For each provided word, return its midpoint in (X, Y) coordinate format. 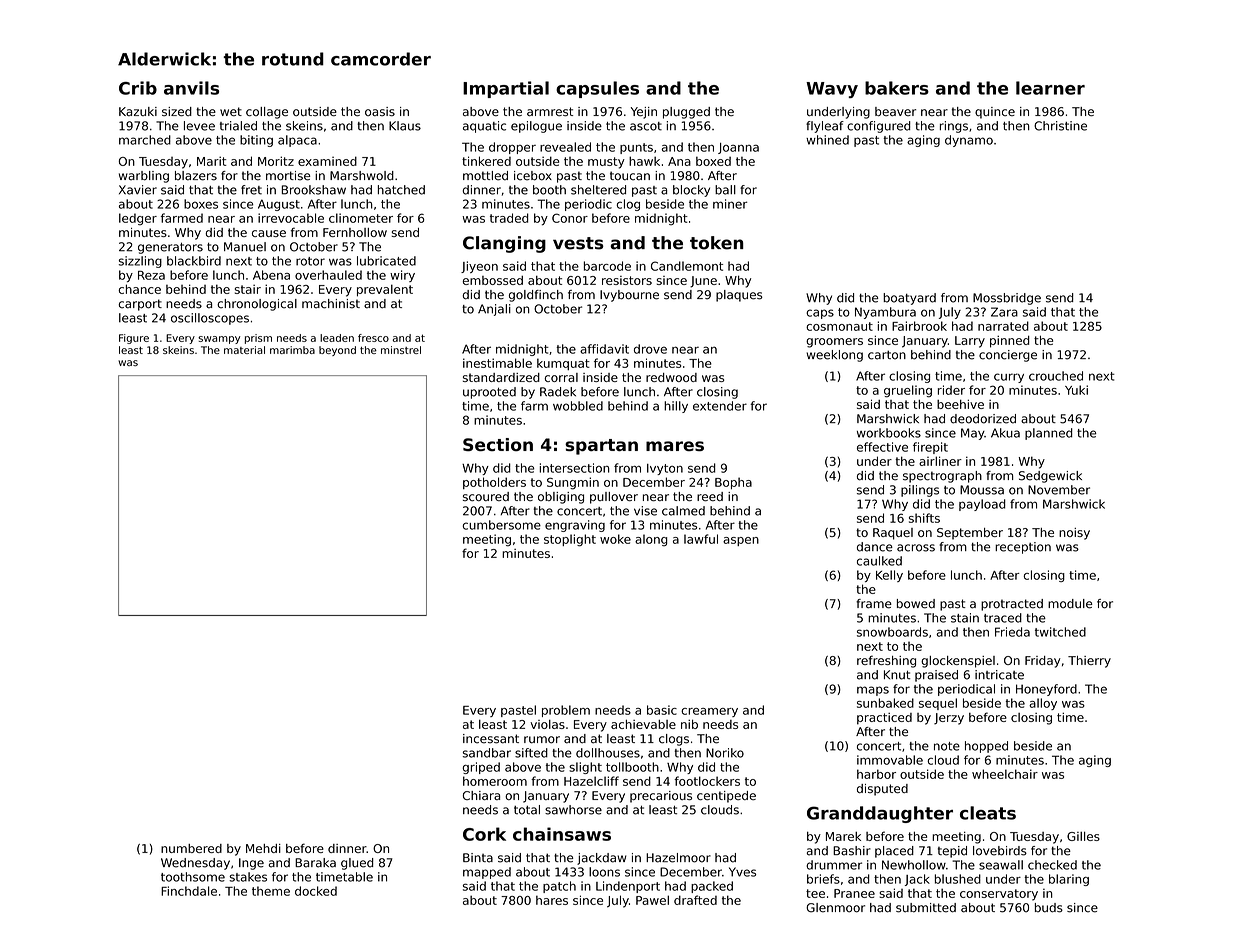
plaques (739, 296)
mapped (487, 873)
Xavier (138, 190)
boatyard (909, 299)
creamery (709, 712)
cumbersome (502, 525)
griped (481, 768)
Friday (1043, 662)
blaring (1069, 880)
